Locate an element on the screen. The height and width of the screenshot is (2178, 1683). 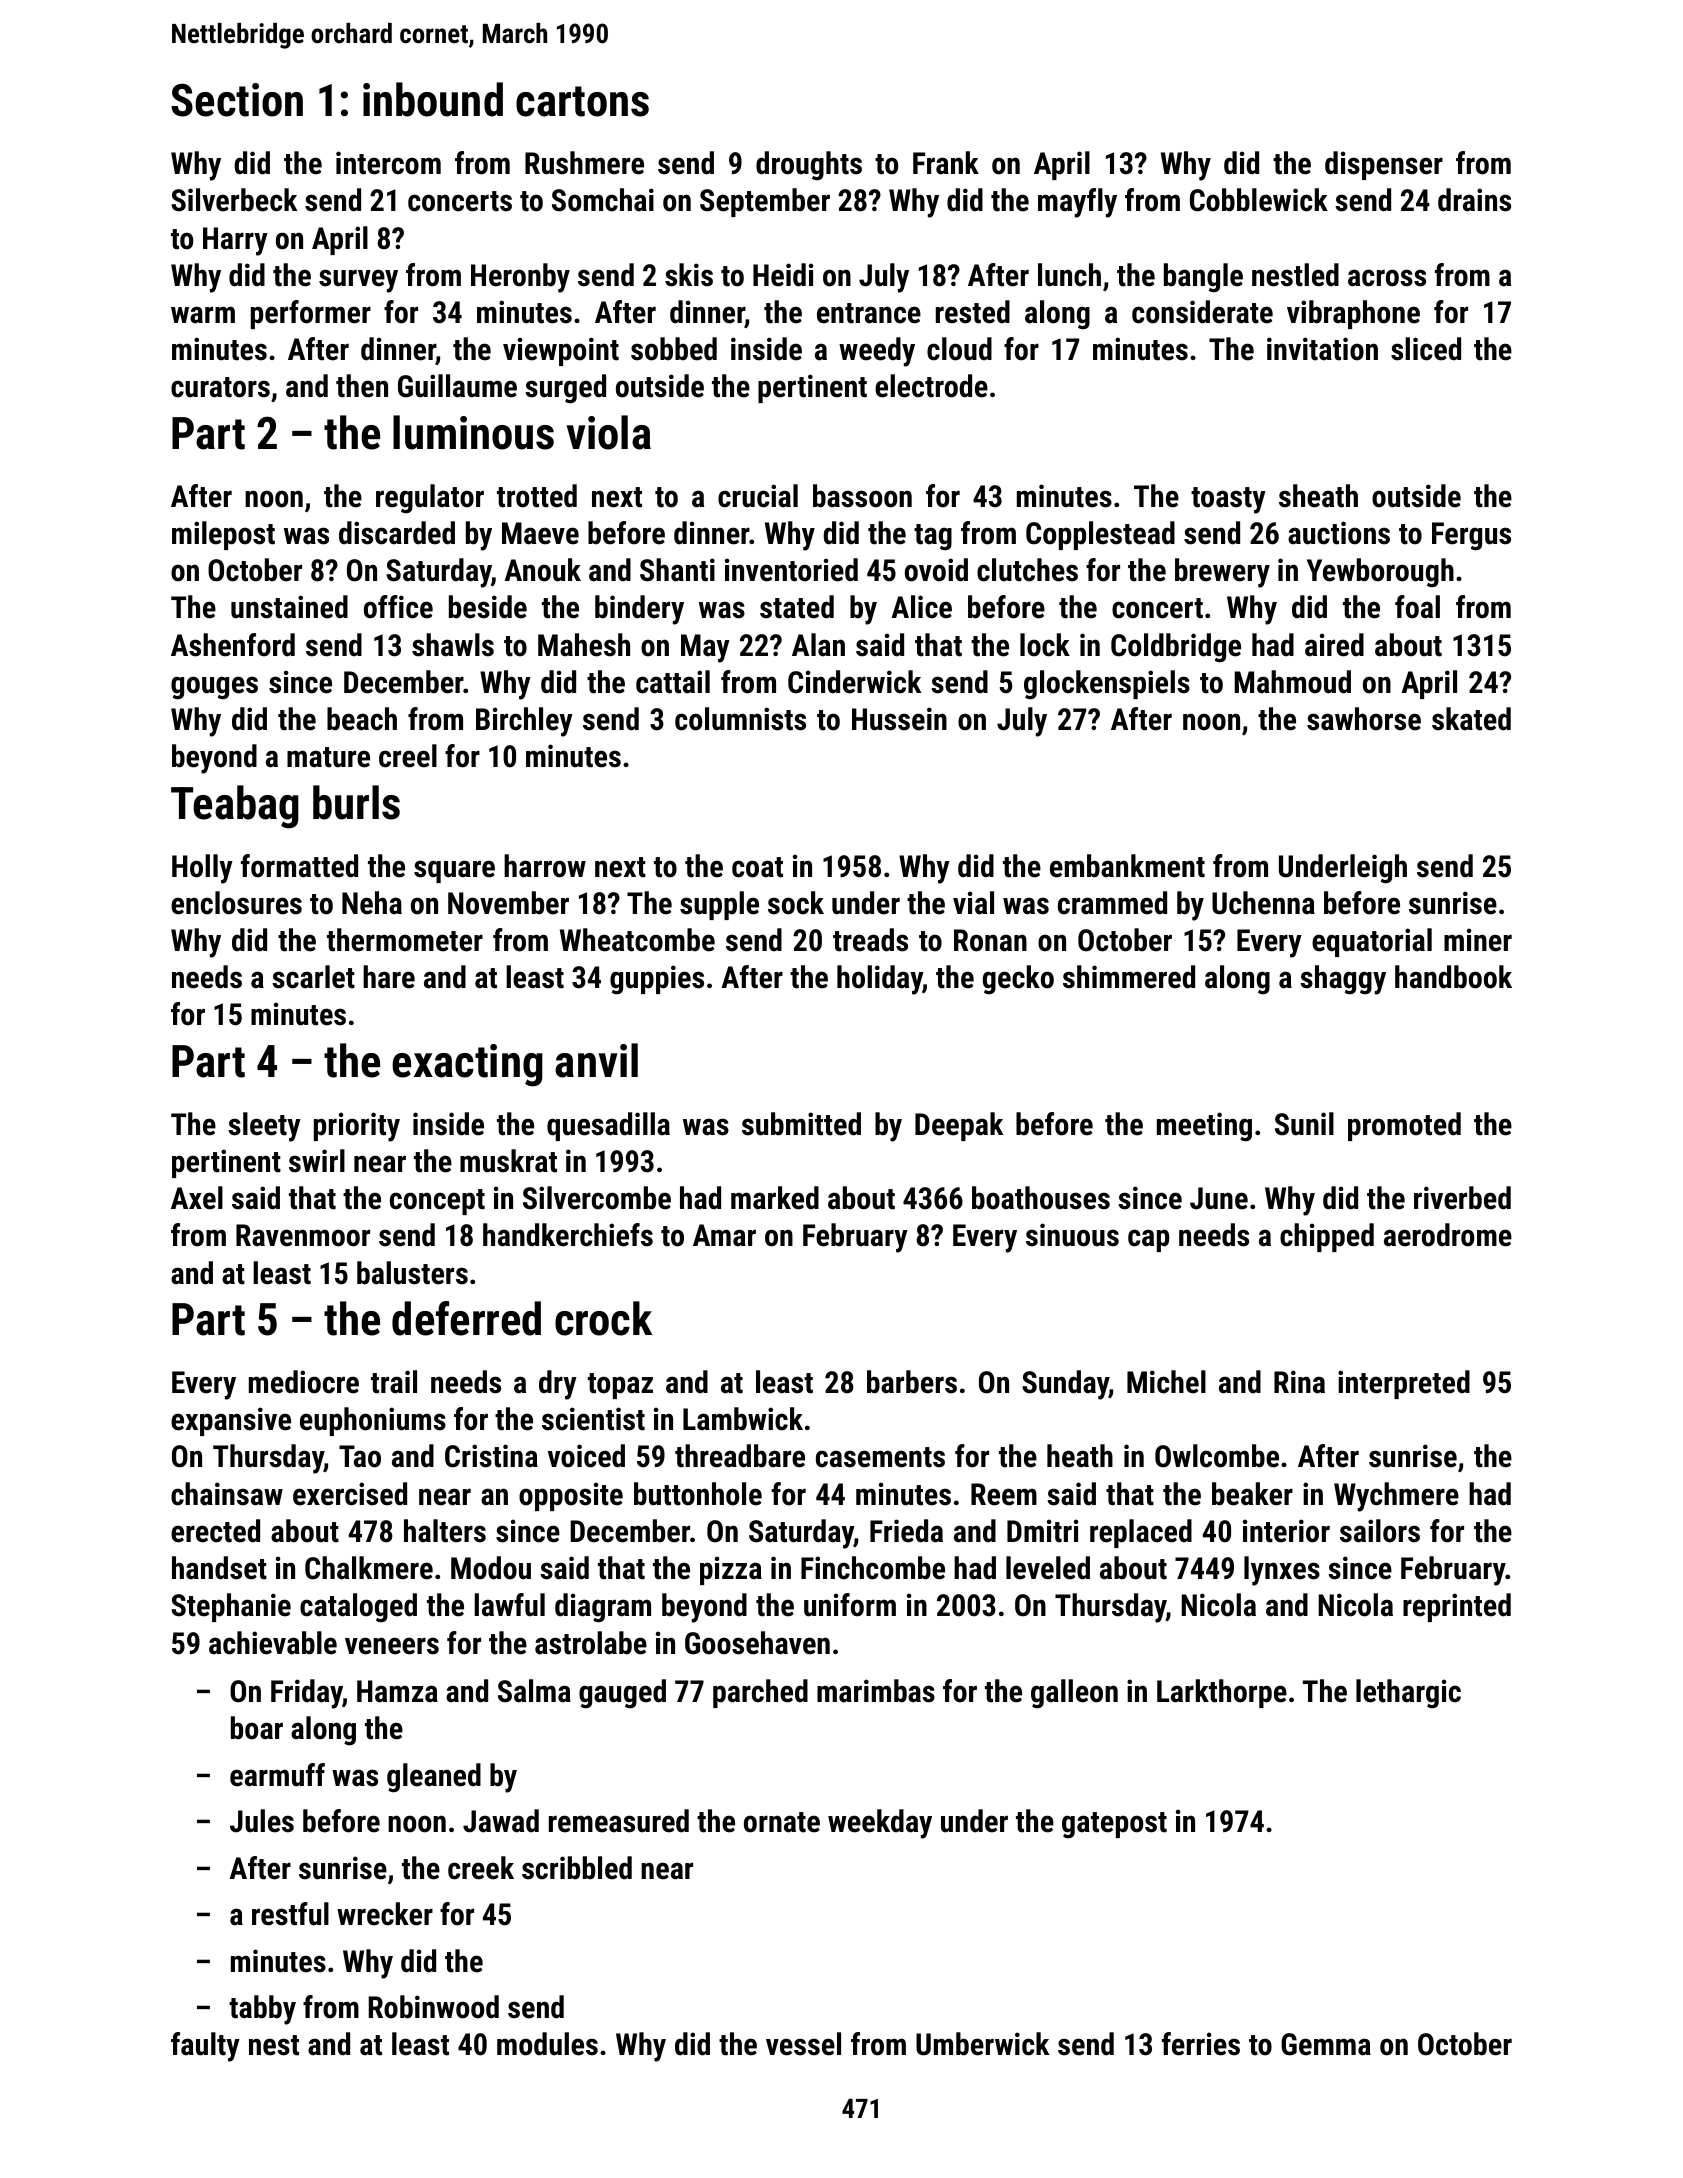
bangle is located at coordinates (1203, 278).
